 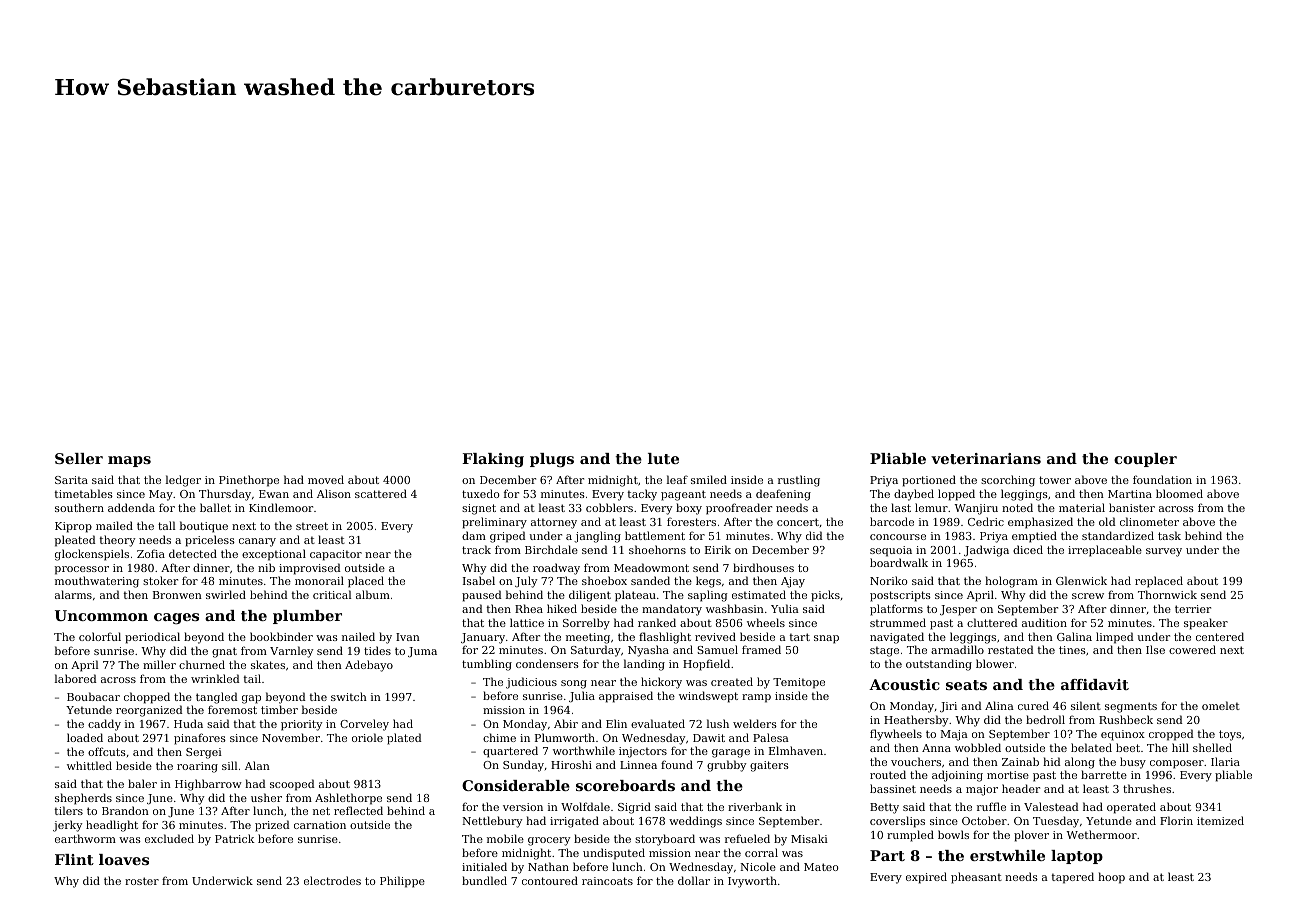 I want to click on survey, so click(x=1164, y=552).
